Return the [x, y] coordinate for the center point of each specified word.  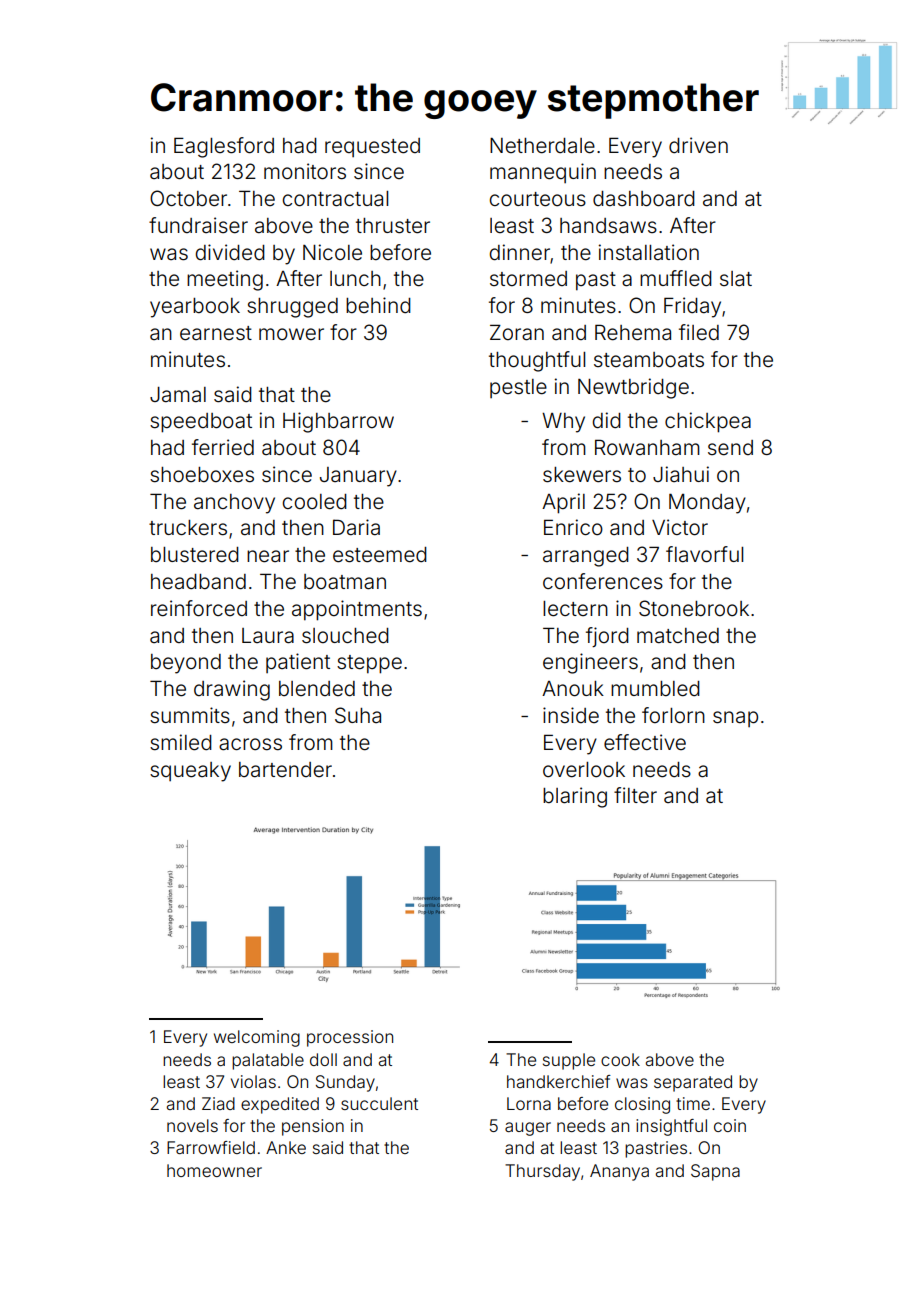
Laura [268, 635]
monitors [305, 171]
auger [528, 1129]
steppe [369, 664]
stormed [528, 279]
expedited [280, 1105]
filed [699, 332]
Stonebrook [694, 608]
